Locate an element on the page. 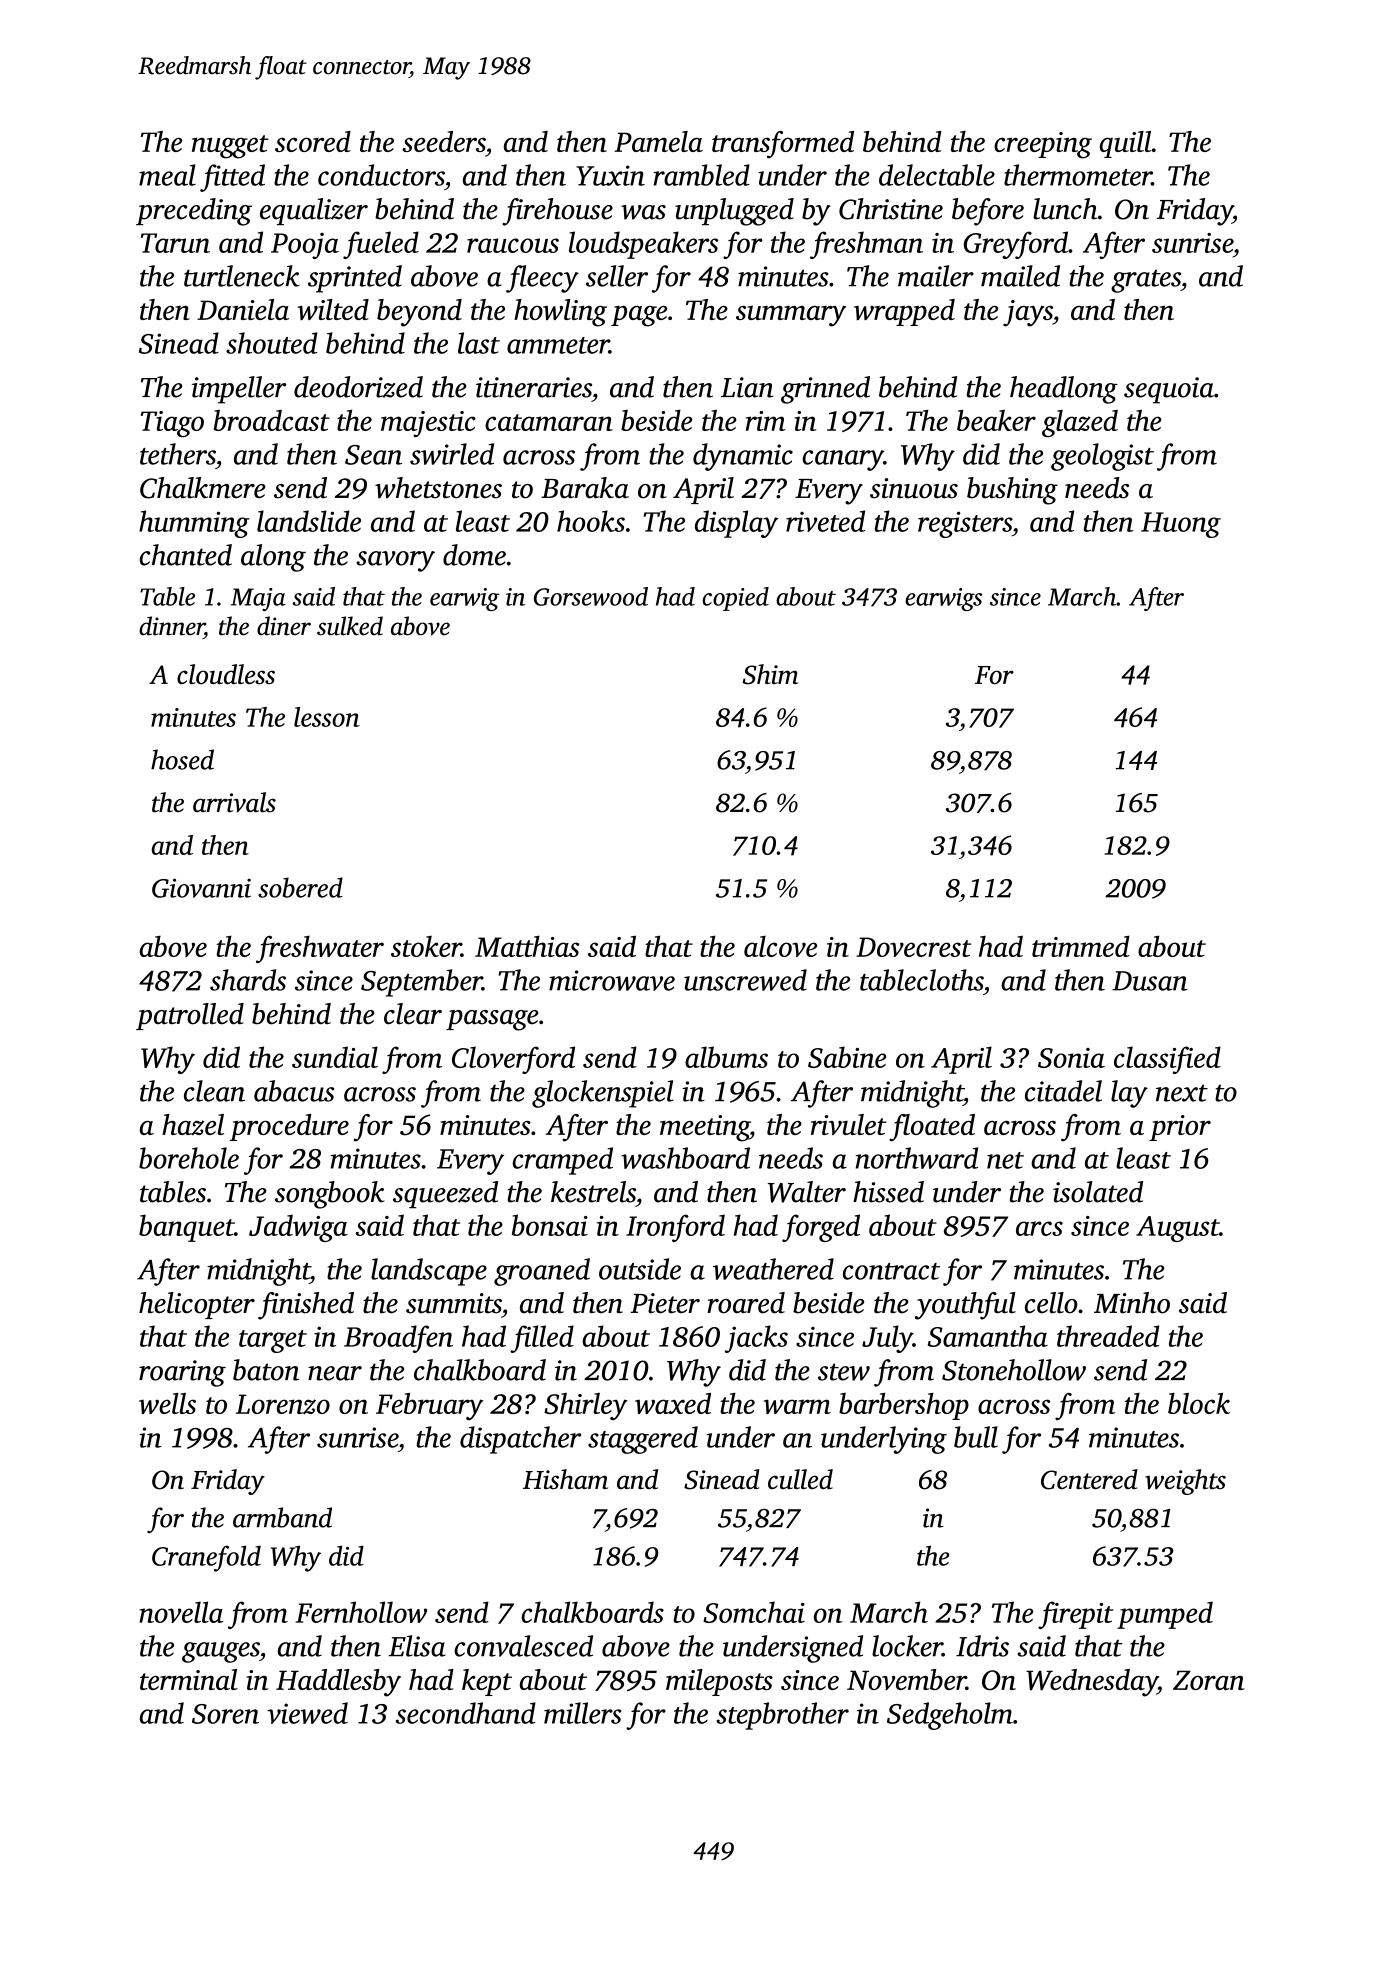  Sabine is located at coordinates (847, 1057).
